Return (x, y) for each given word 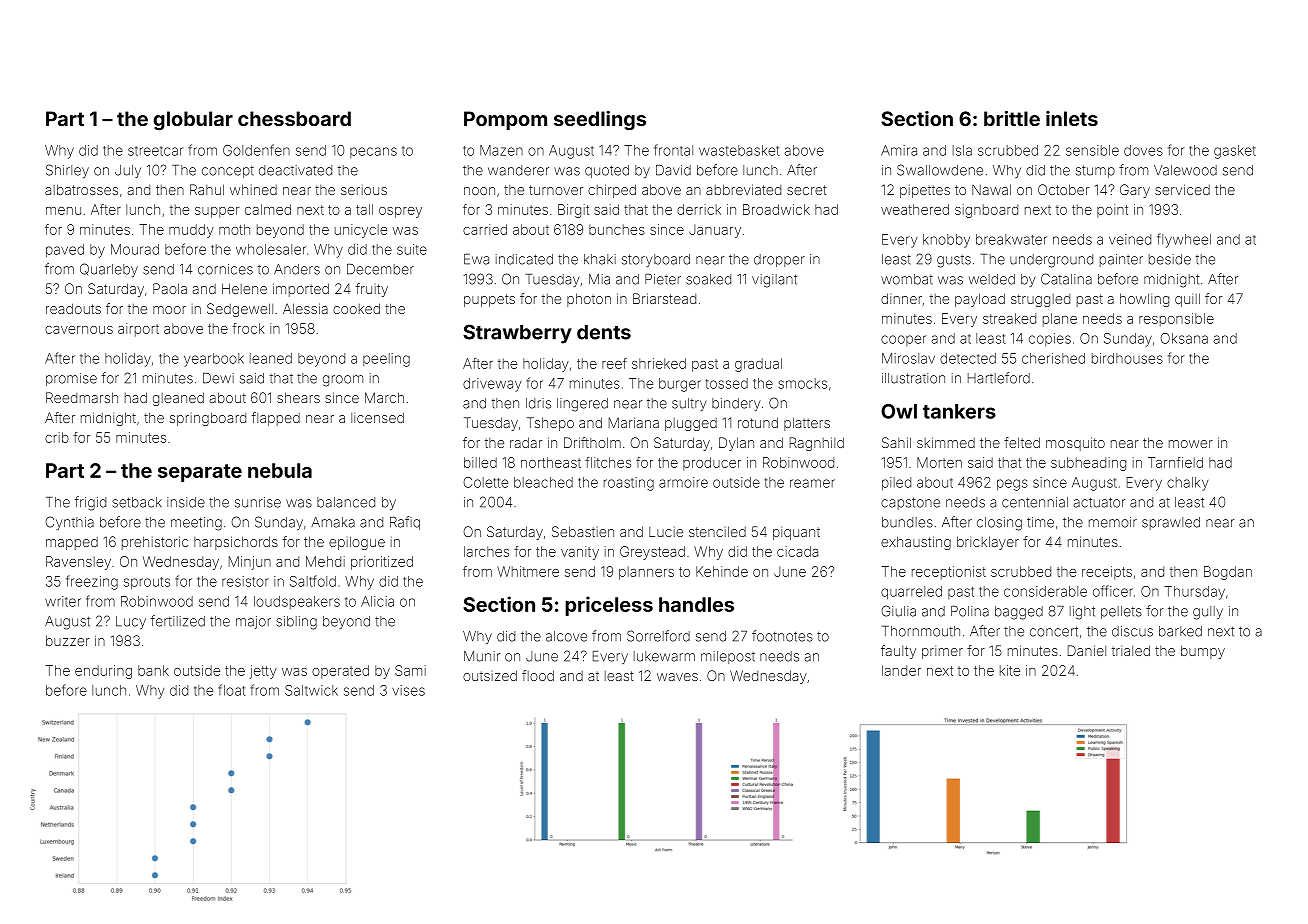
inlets (1072, 118)
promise (71, 379)
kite (1010, 670)
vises (408, 690)
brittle (1012, 118)
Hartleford (999, 378)
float (232, 690)
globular (193, 121)
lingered (582, 405)
